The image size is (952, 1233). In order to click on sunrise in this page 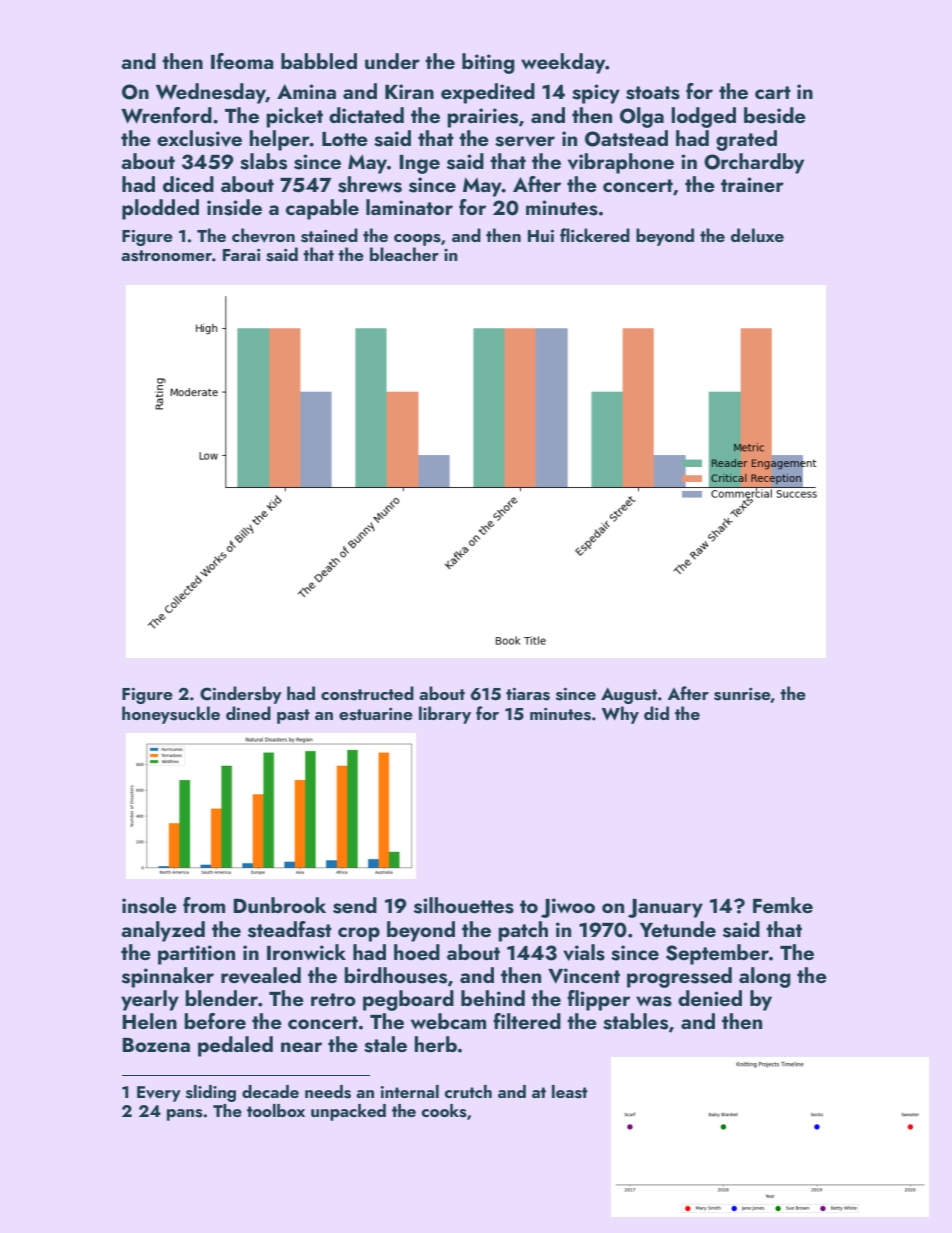, I will do `click(742, 695)`.
